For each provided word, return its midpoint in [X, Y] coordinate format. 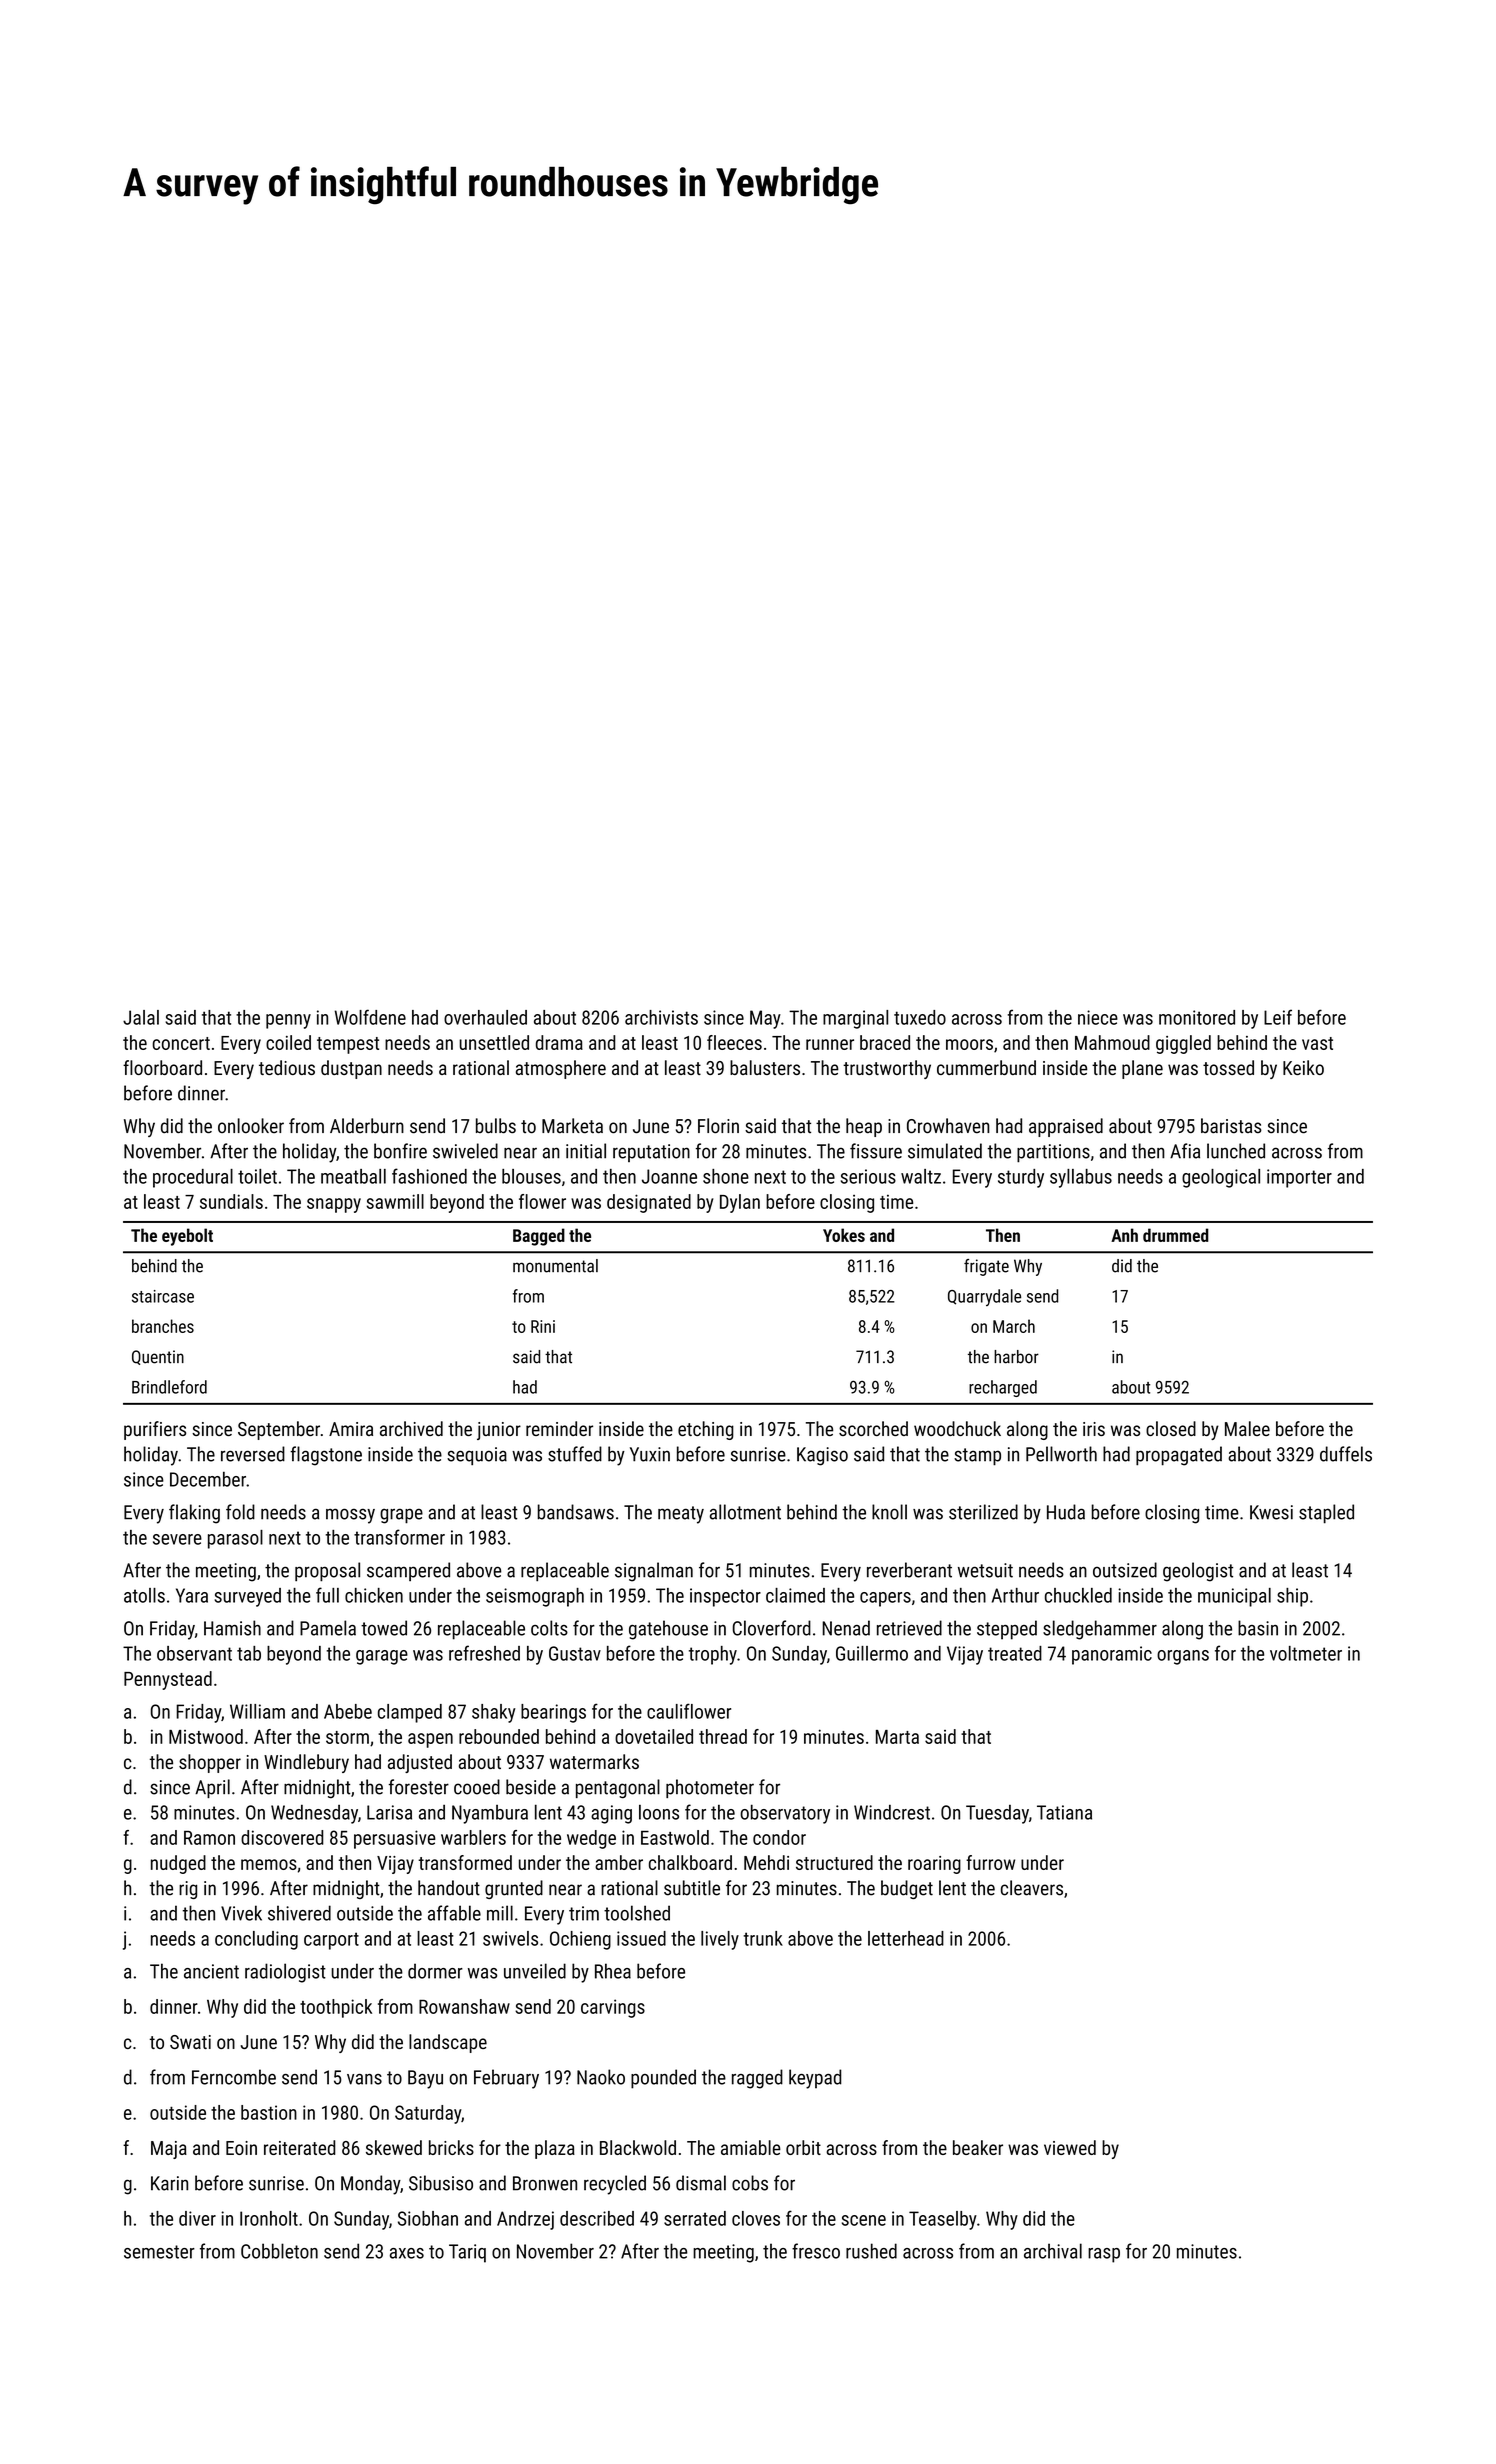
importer [1299, 1178]
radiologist [285, 1973]
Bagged [539, 1237]
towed [384, 1628]
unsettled [494, 1042]
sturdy [1021, 1178]
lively [720, 1940]
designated [649, 1203]
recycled [615, 2185]
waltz [921, 1176]
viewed [1070, 2147]
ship [1292, 1597]
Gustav [575, 1653]
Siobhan [428, 2218]
